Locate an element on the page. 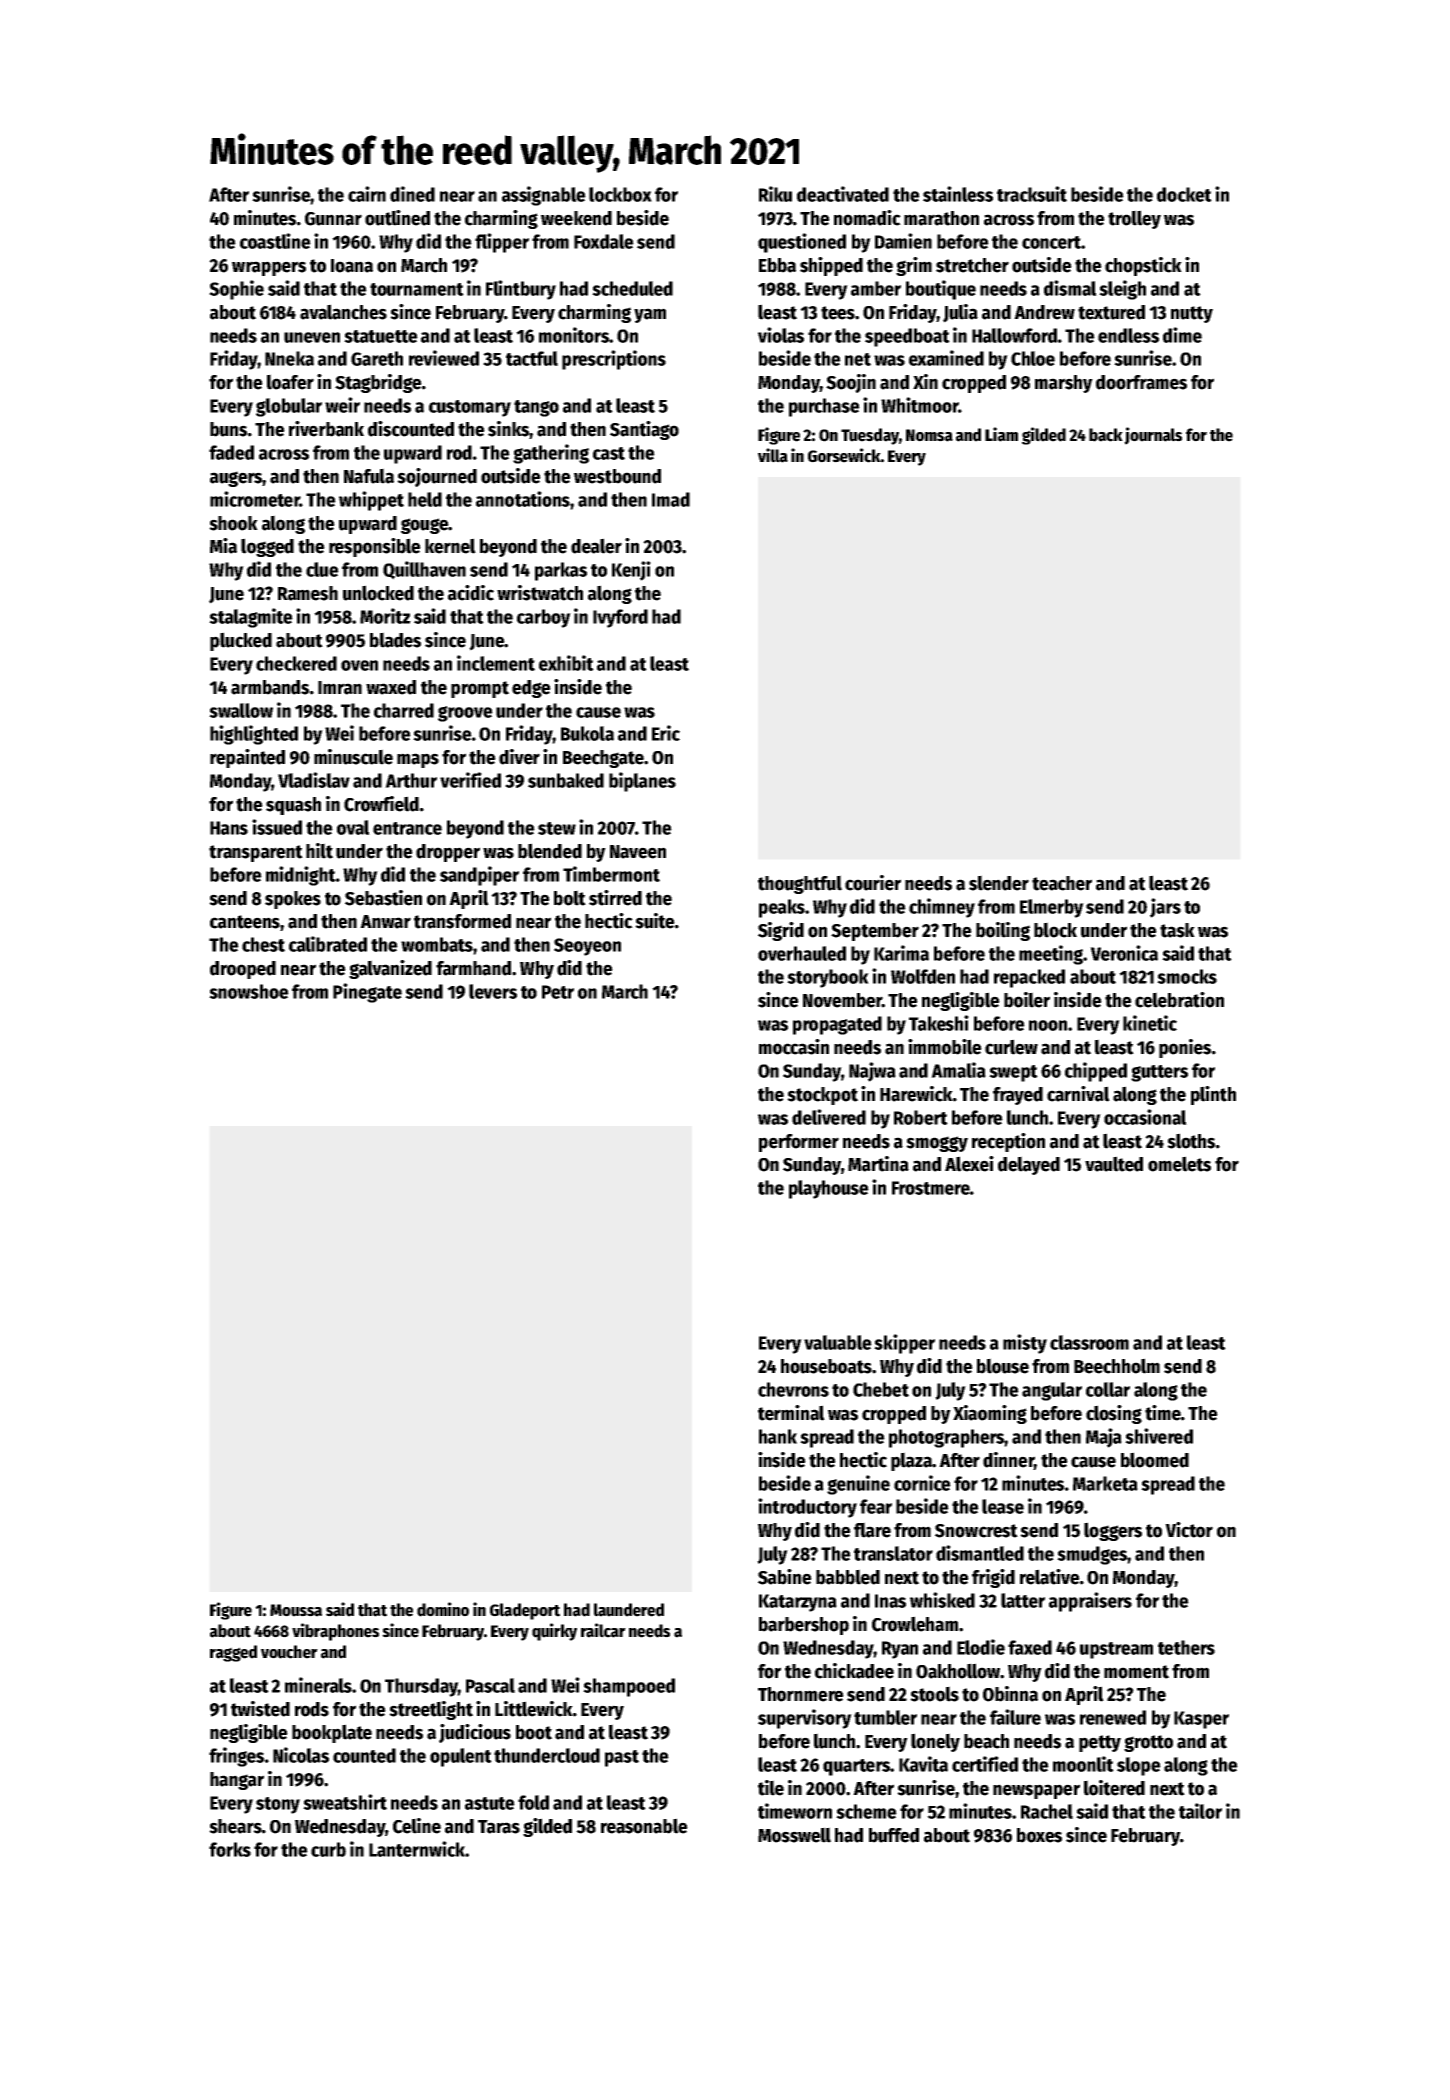 The height and width of the image is (2100, 1450). bolt is located at coordinates (570, 898).
